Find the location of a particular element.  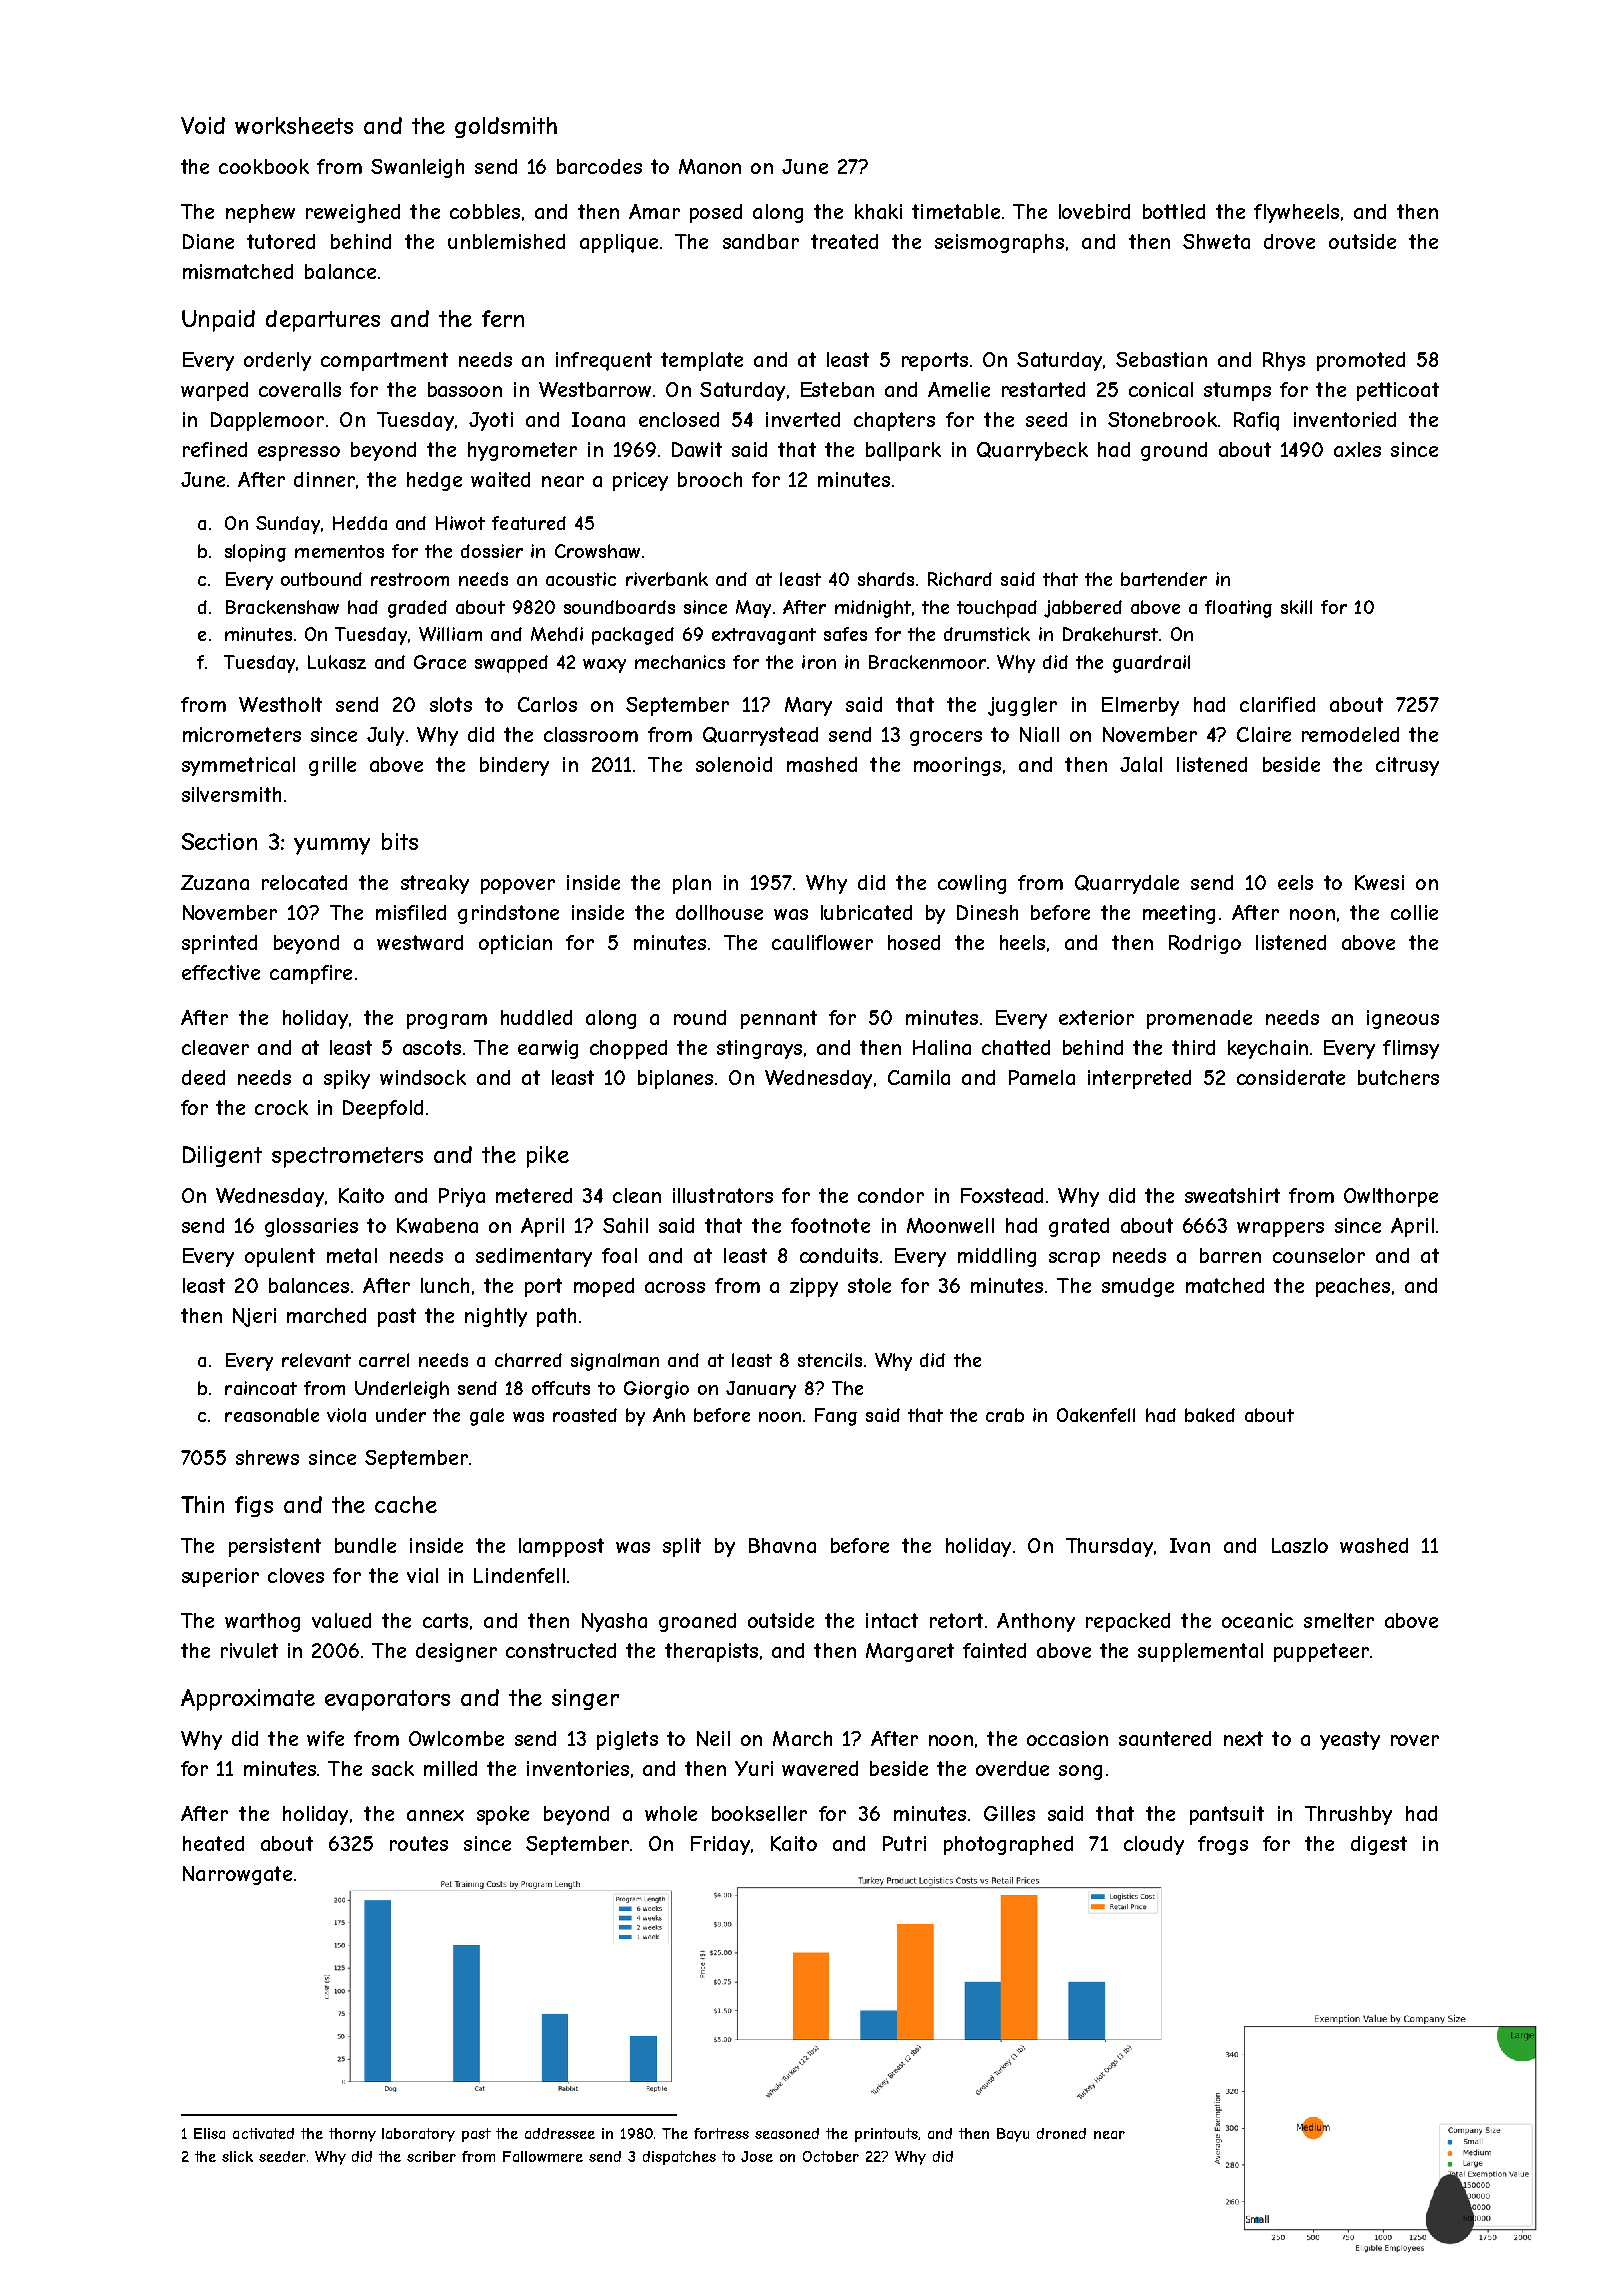

droned is located at coordinates (1061, 2133).
